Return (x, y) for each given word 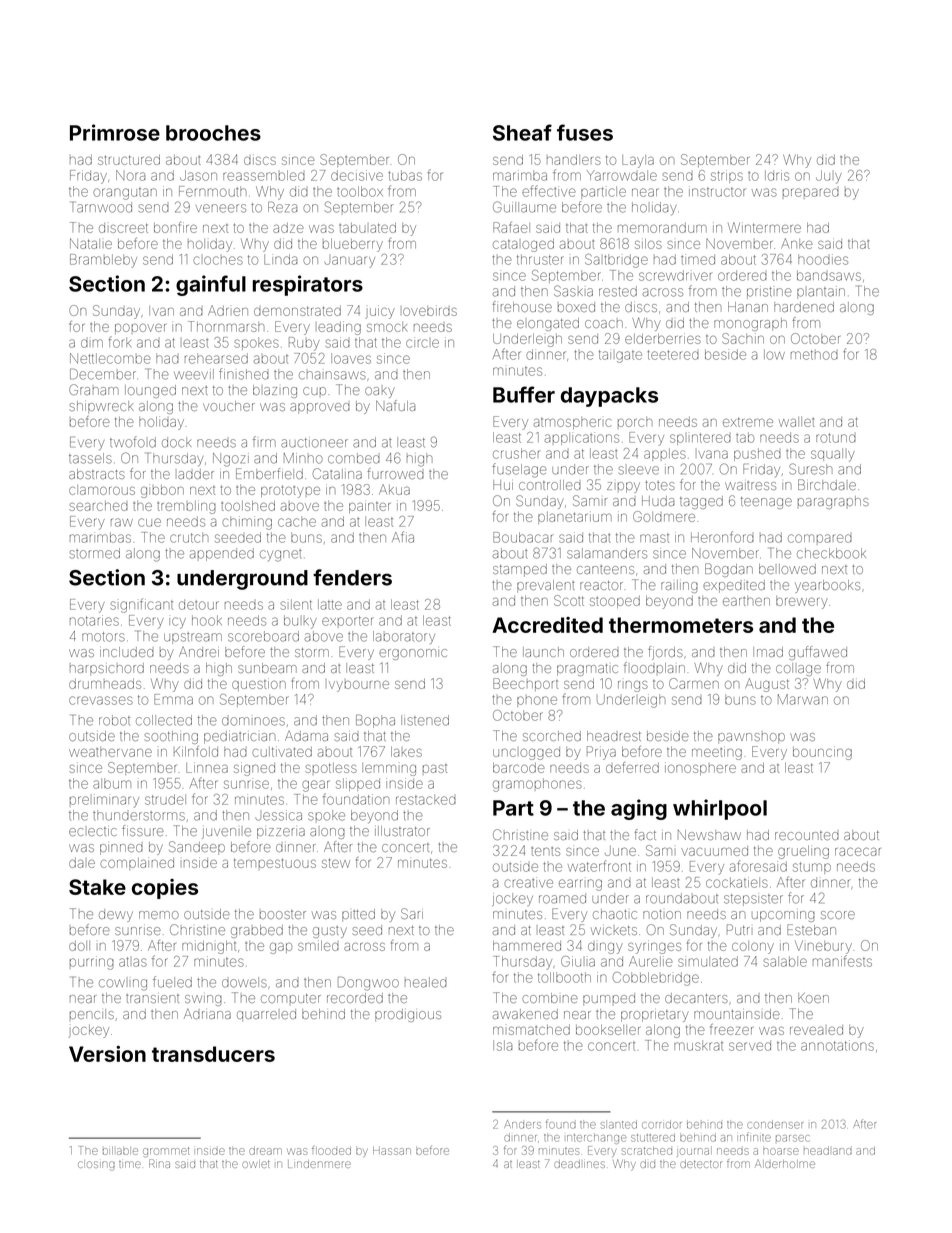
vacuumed (714, 851)
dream (265, 1151)
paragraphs (833, 502)
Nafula (395, 405)
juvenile (226, 833)
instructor (717, 191)
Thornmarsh (226, 326)
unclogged (526, 753)
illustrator (402, 831)
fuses (585, 132)
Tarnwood (102, 207)
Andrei (199, 652)
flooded (331, 1150)
